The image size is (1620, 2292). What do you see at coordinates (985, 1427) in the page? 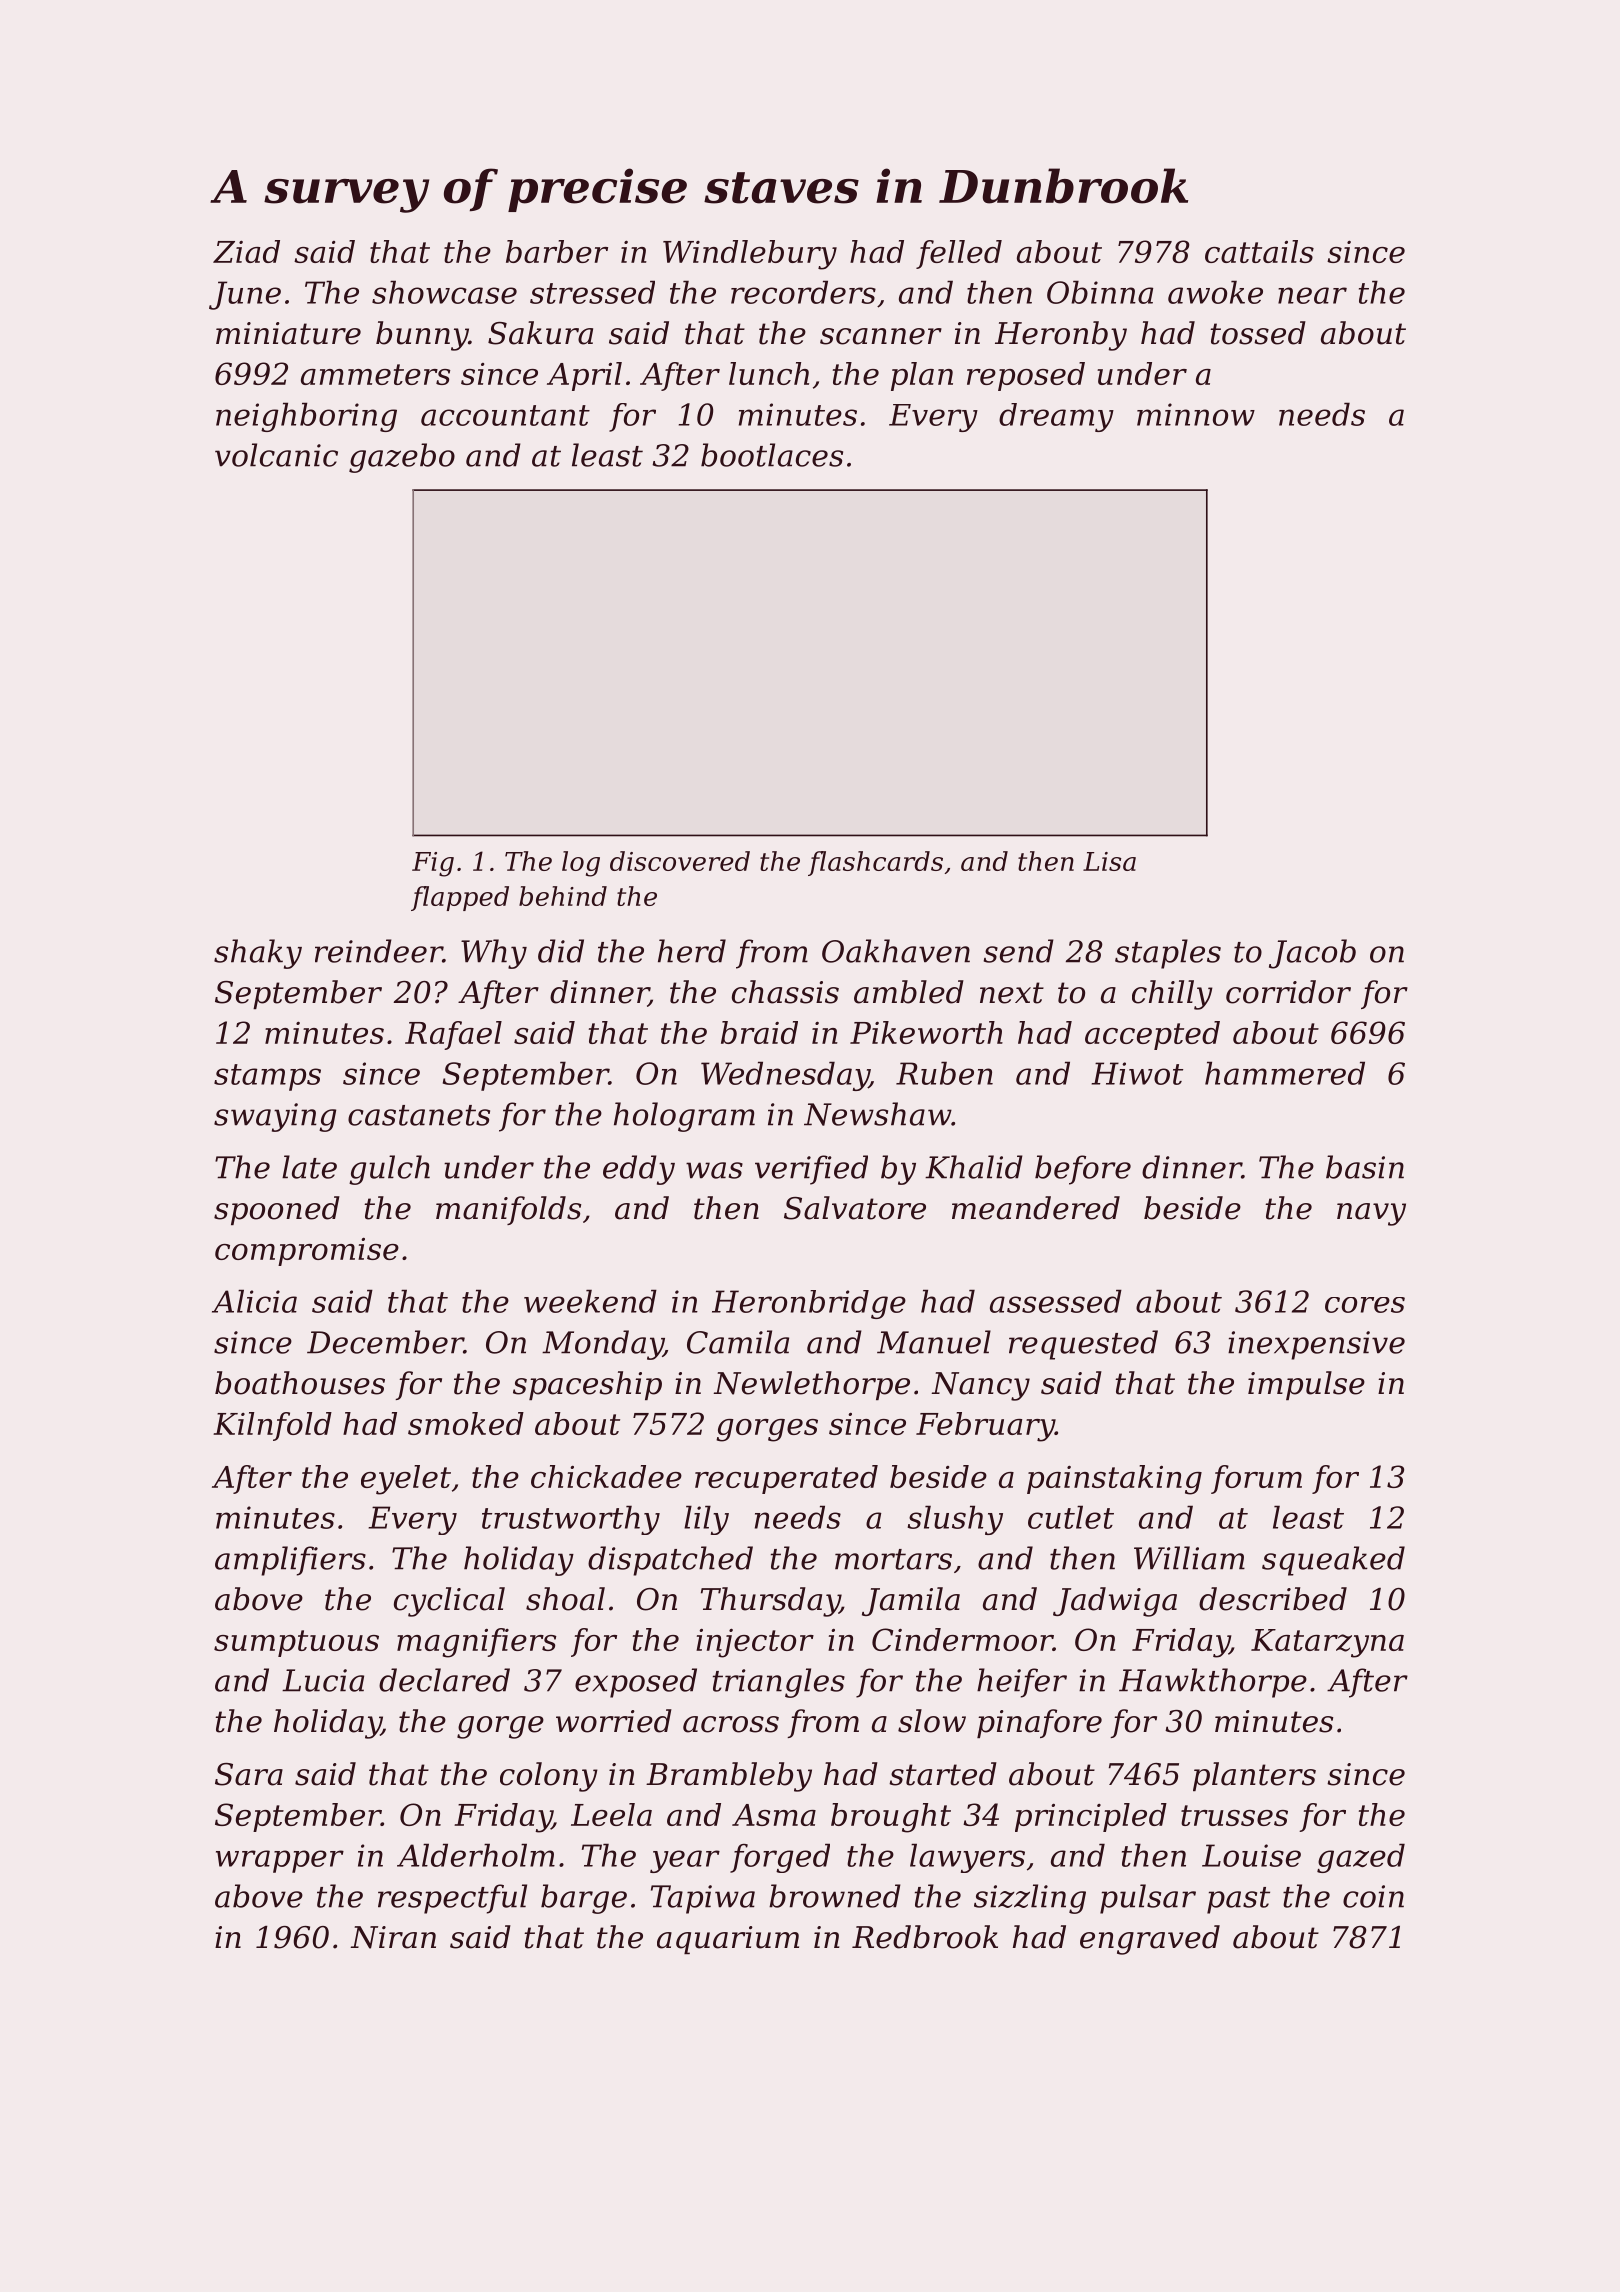
I see `February` at bounding box center [985, 1427].
